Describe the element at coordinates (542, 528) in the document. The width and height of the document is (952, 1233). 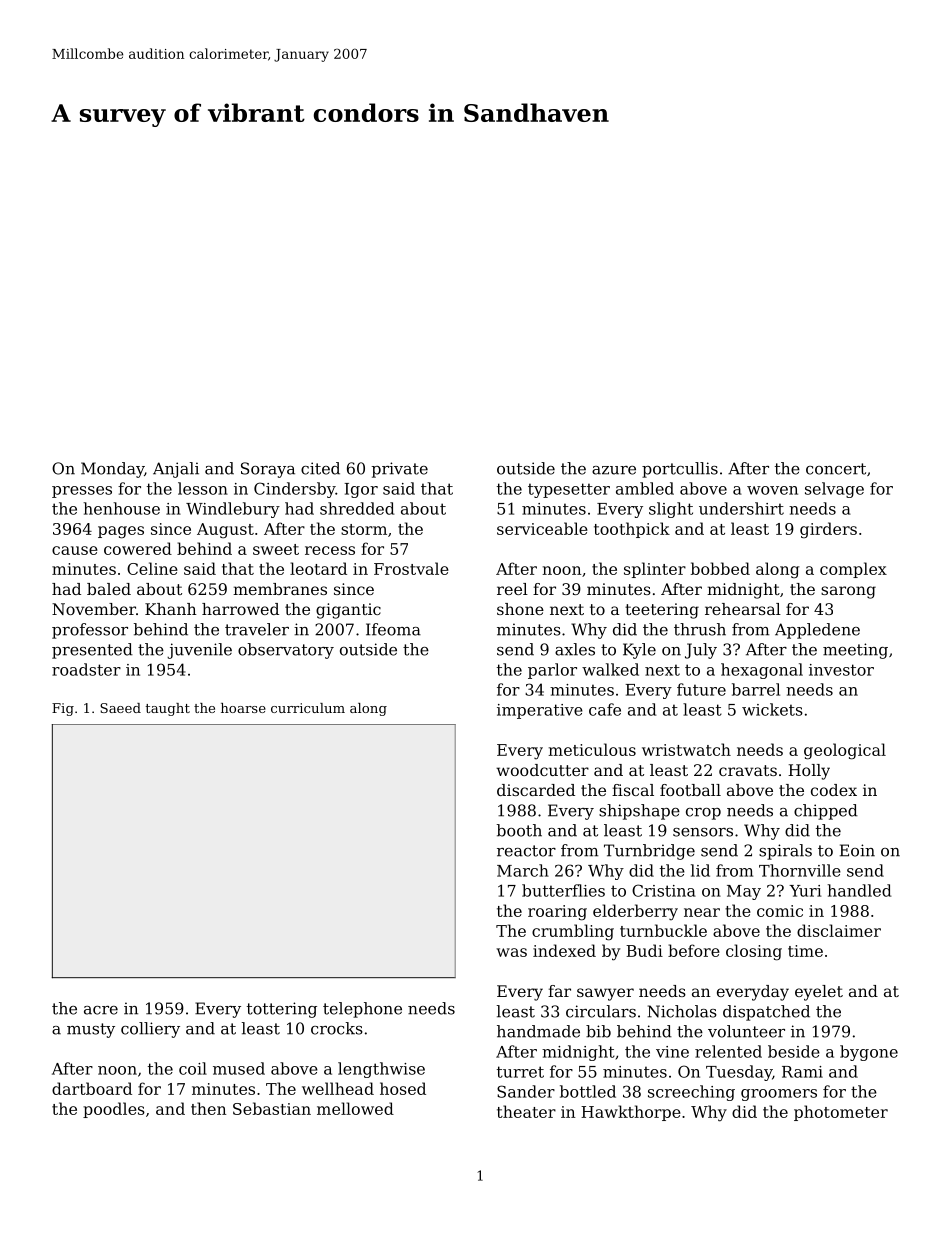
I see `serviceable` at that location.
